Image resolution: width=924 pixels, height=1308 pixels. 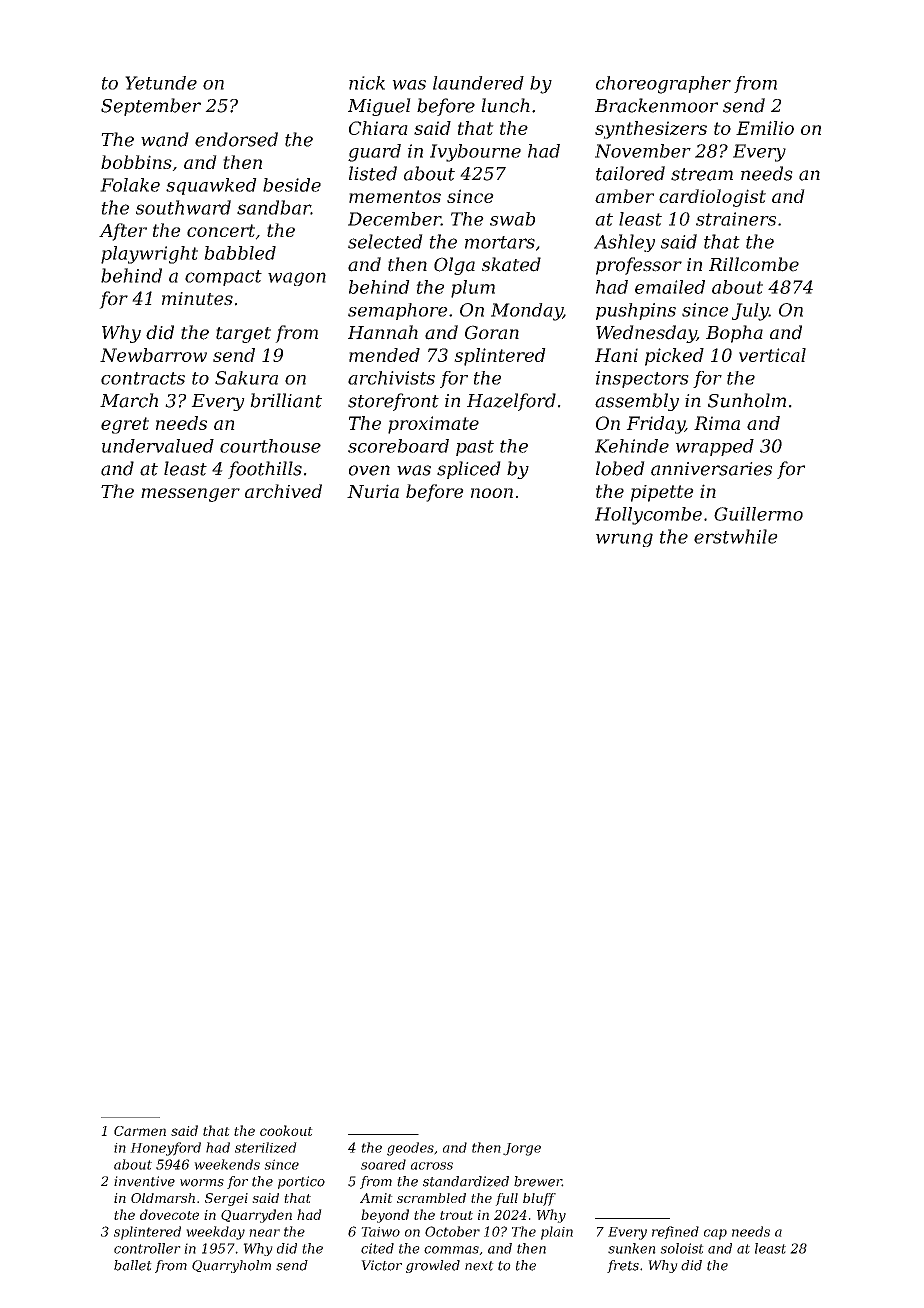 What do you see at coordinates (623, 1266) in the page?
I see `frets` at bounding box center [623, 1266].
